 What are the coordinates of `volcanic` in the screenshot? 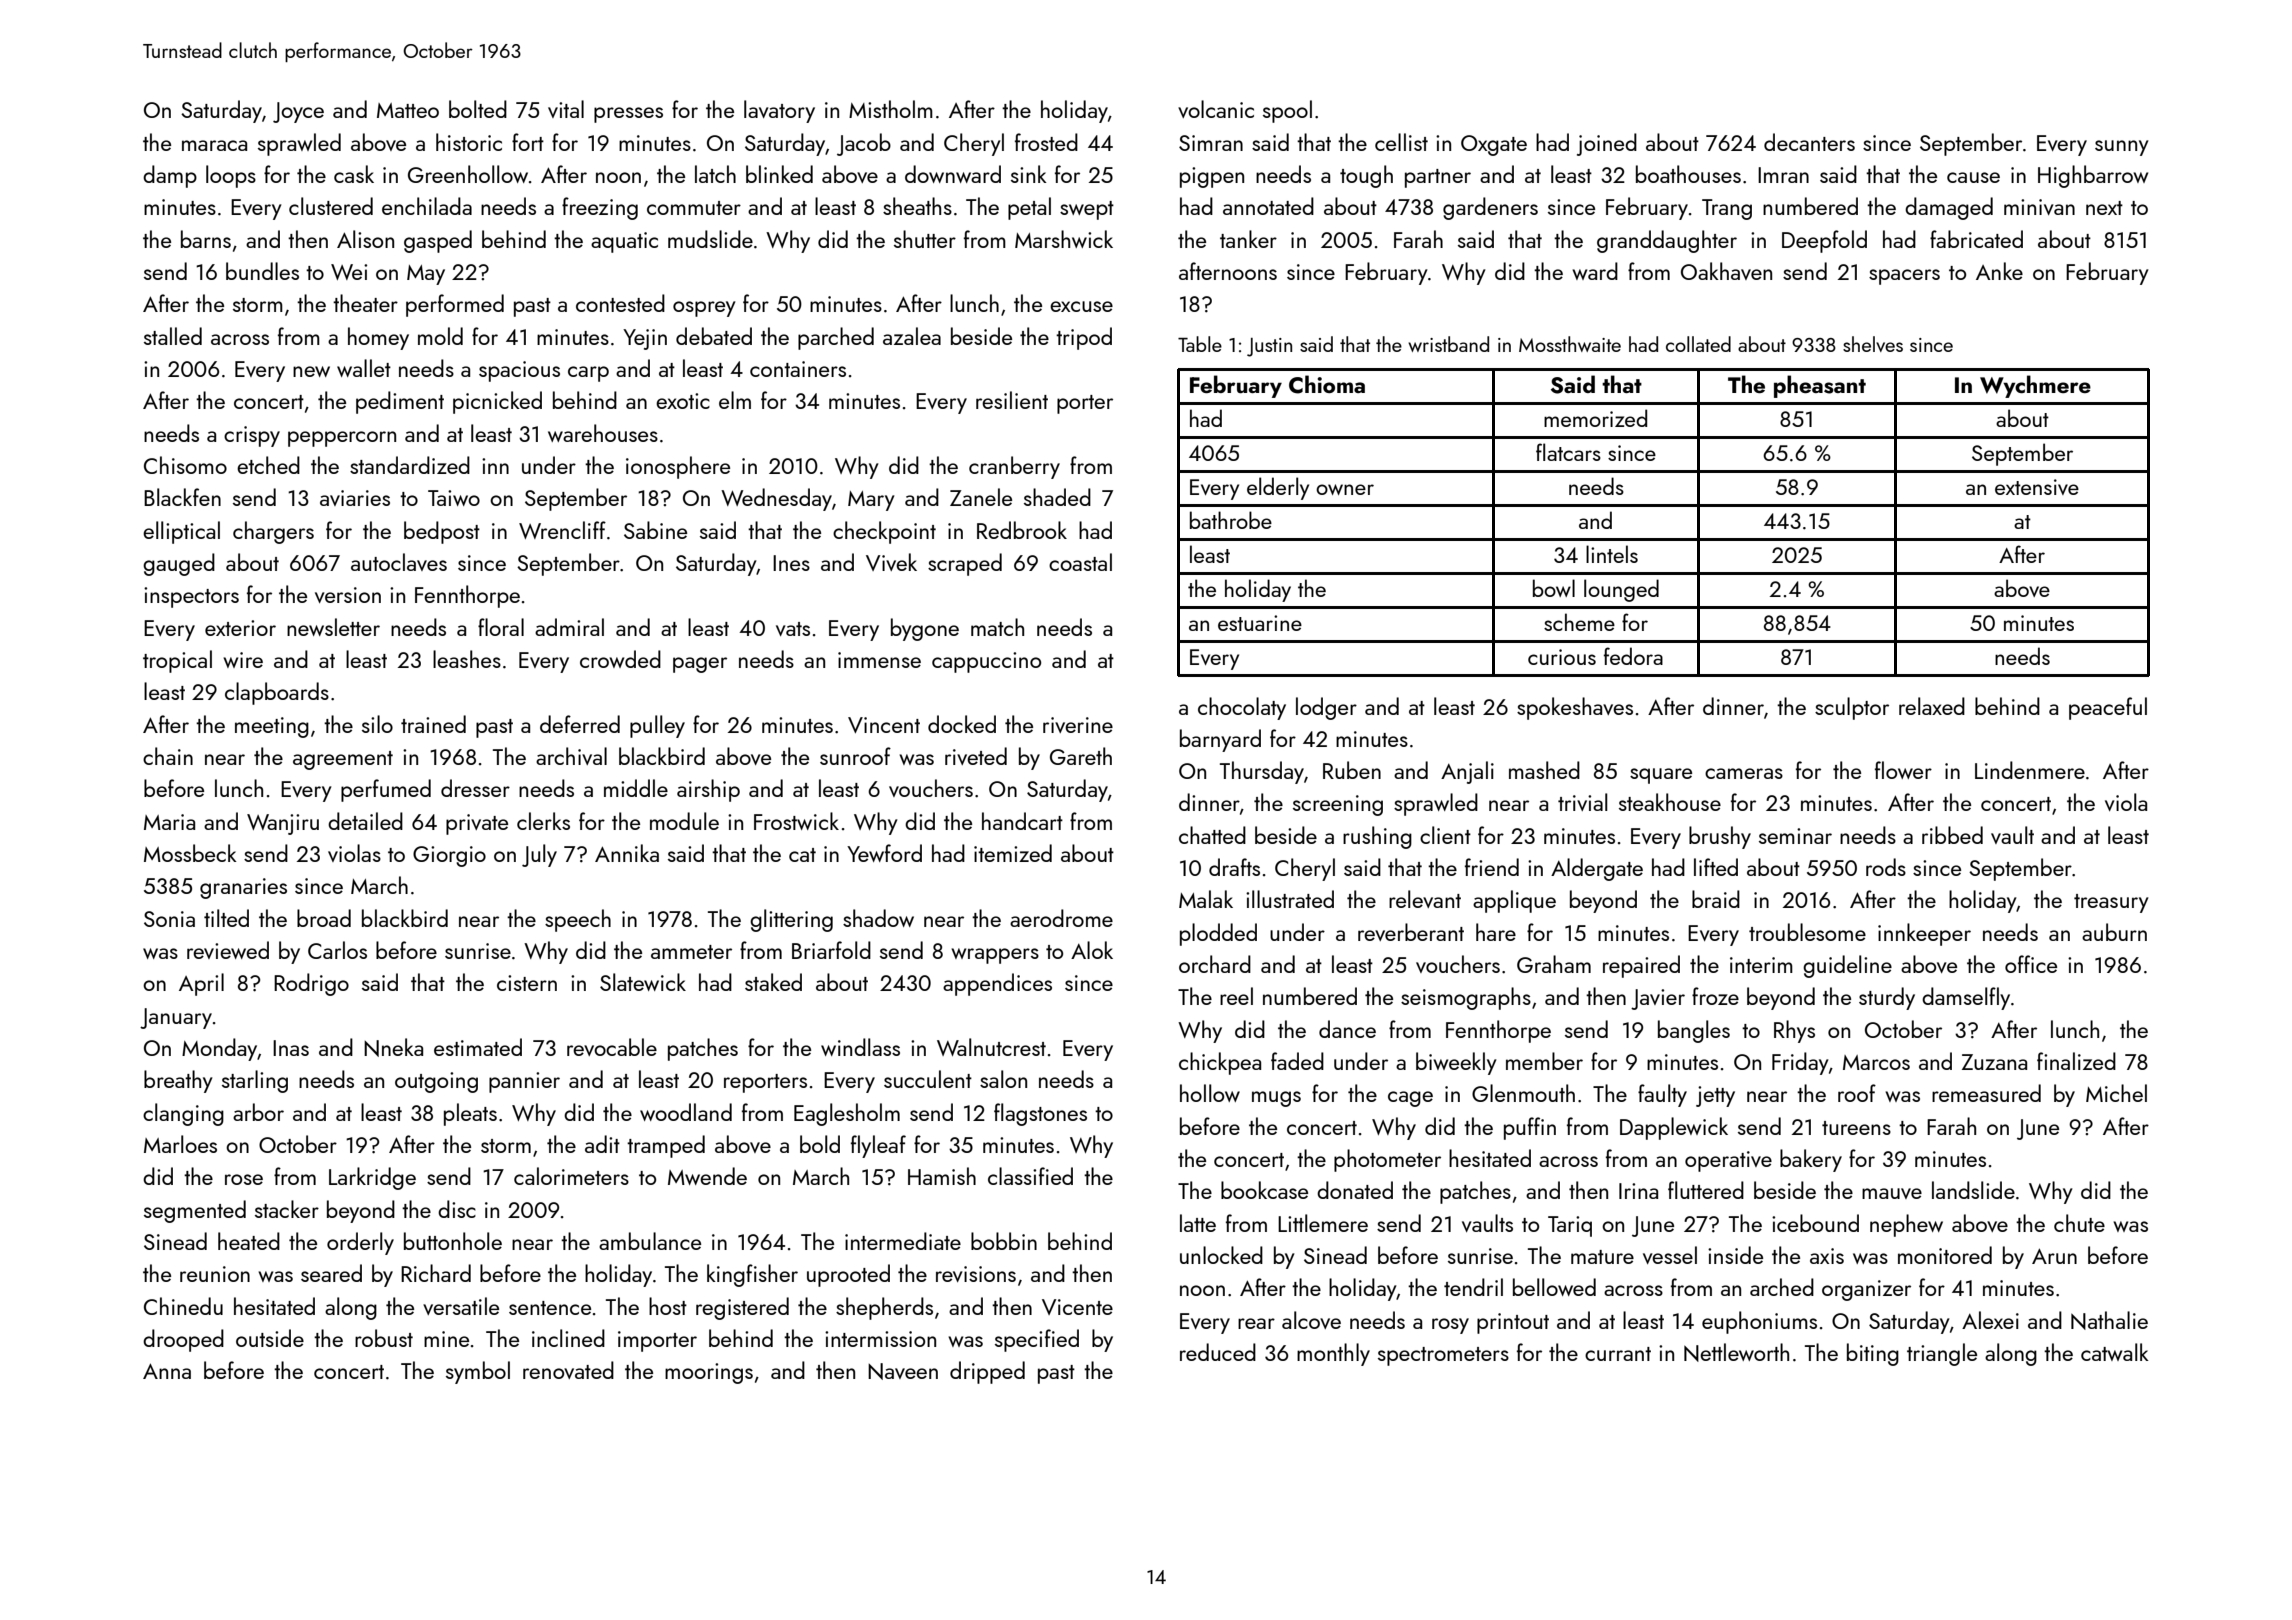 It's located at (1216, 109).
